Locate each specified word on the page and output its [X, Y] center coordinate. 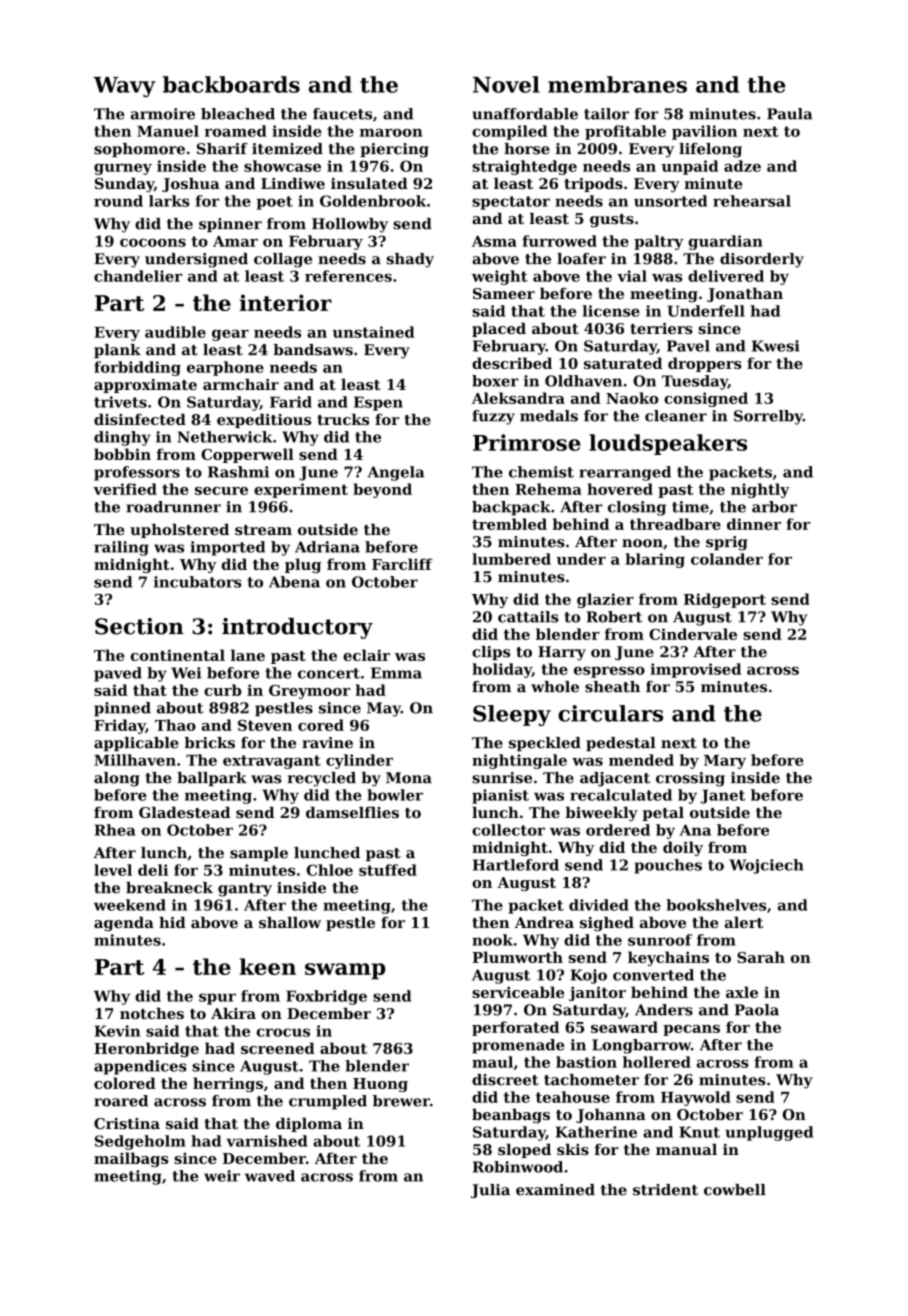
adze [742, 166]
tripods [593, 185]
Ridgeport [725, 600]
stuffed [388, 870]
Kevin [117, 1031]
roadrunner [173, 507]
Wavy [124, 87]
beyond [382, 490]
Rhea [114, 830]
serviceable [518, 992]
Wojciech [766, 866]
